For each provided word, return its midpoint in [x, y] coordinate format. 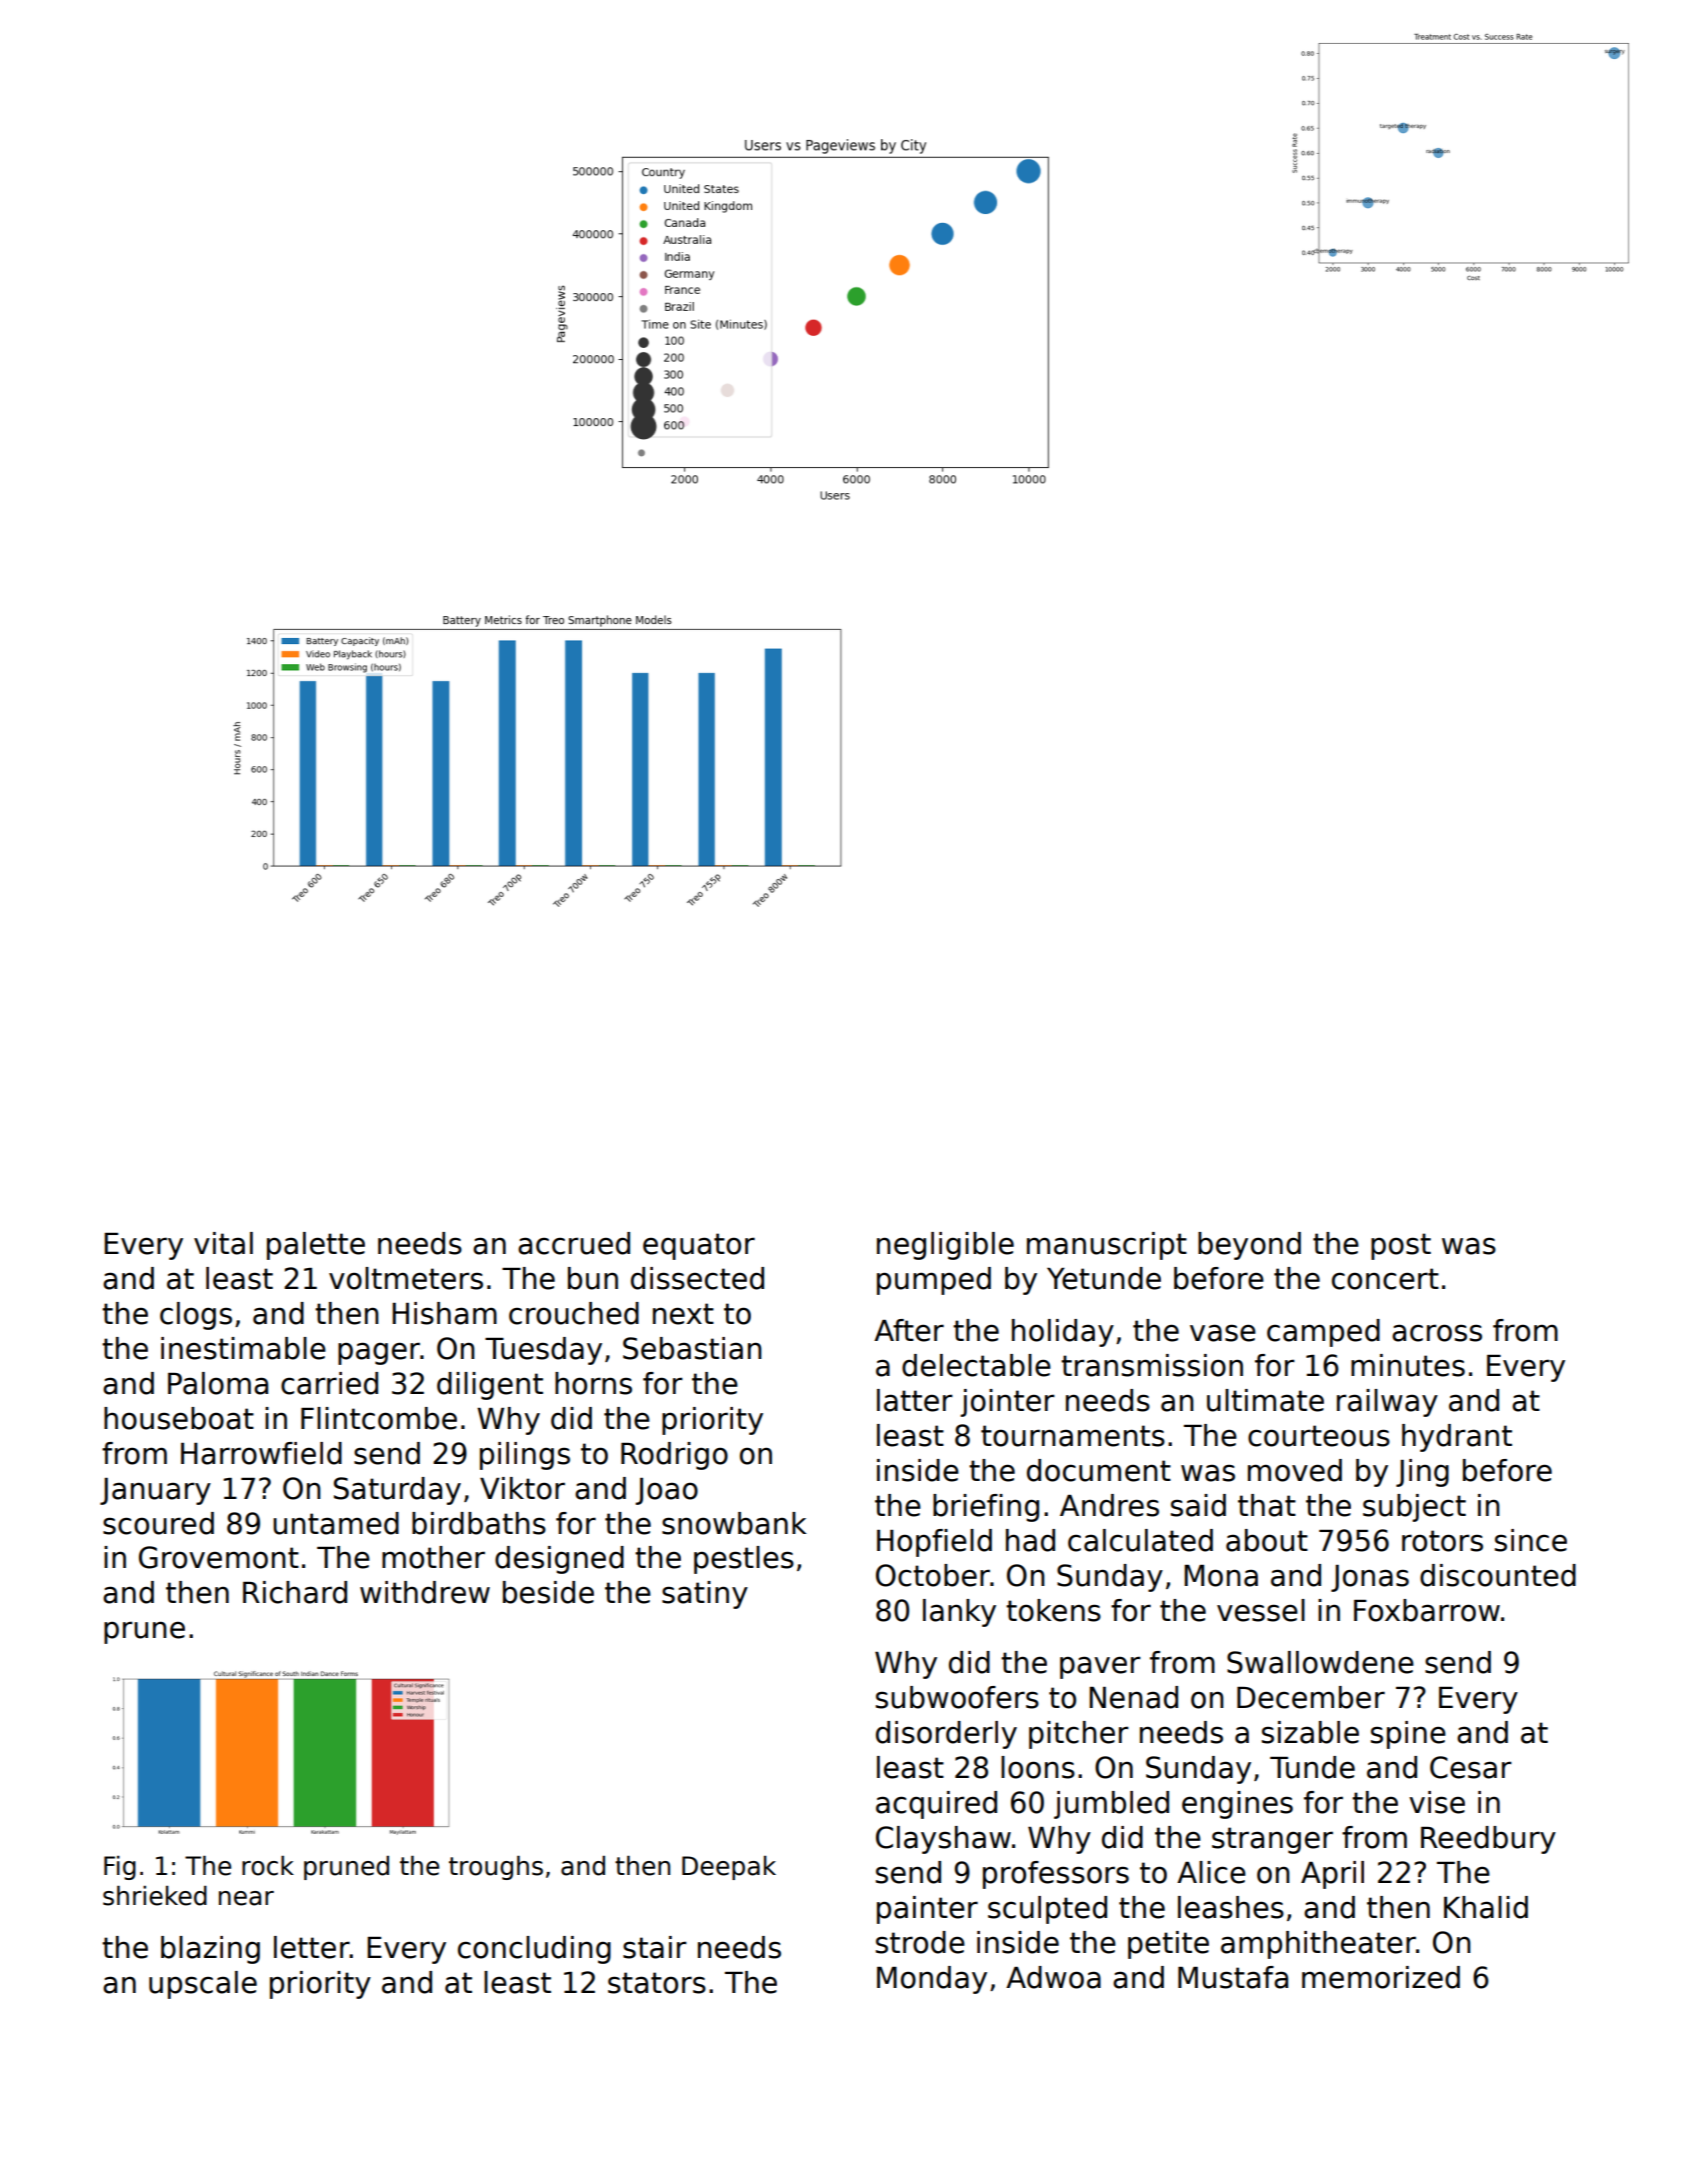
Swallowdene [1320, 1662]
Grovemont [219, 1557]
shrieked [155, 1895]
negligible [945, 1246]
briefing [986, 1508]
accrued [574, 1243]
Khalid [1486, 1907]
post [1401, 1246]
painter [927, 1910]
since [1531, 1540]
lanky [959, 1613]
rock [268, 1866]
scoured [158, 1523]
